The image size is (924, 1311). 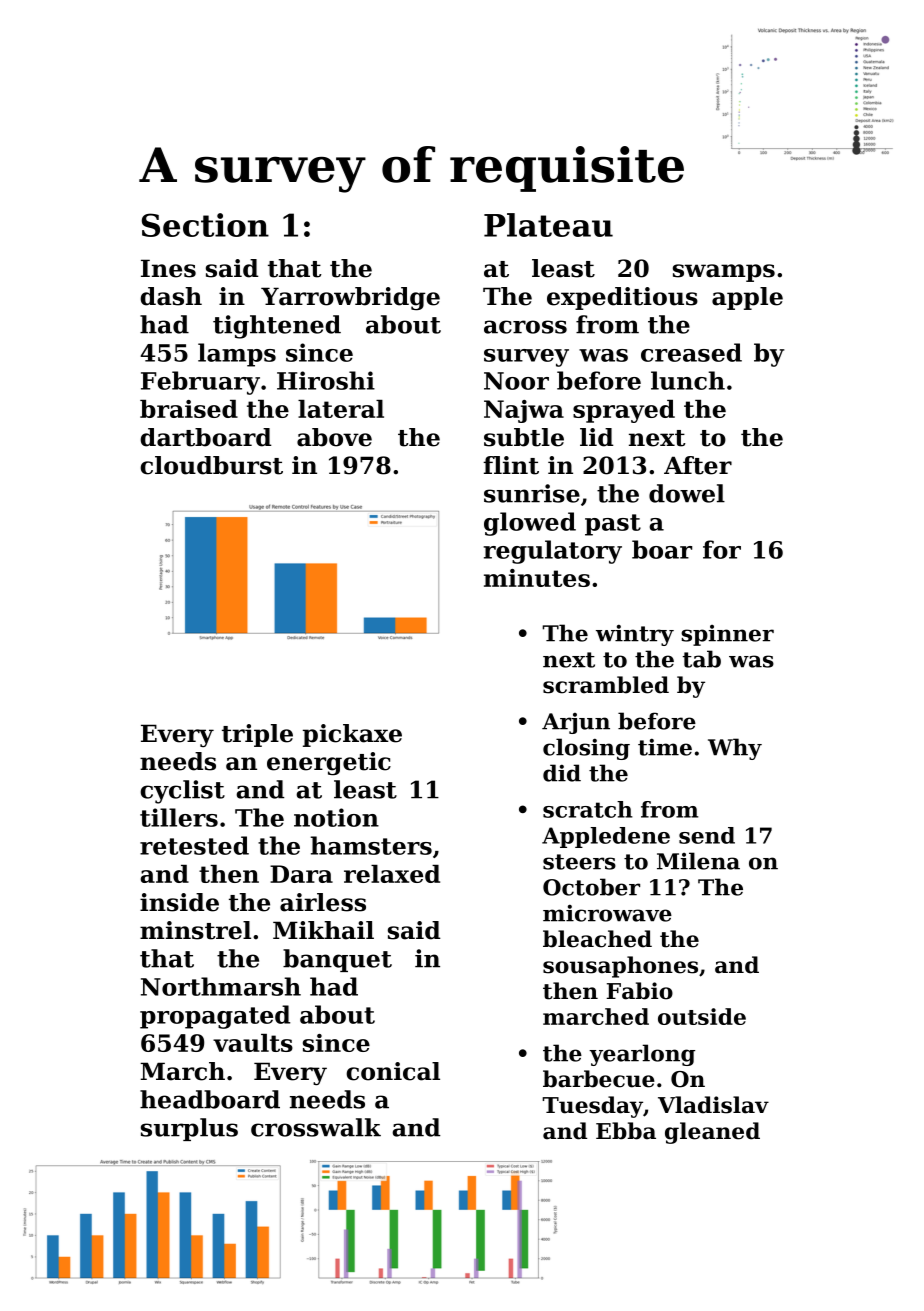 I want to click on cloudburst, so click(x=211, y=465).
